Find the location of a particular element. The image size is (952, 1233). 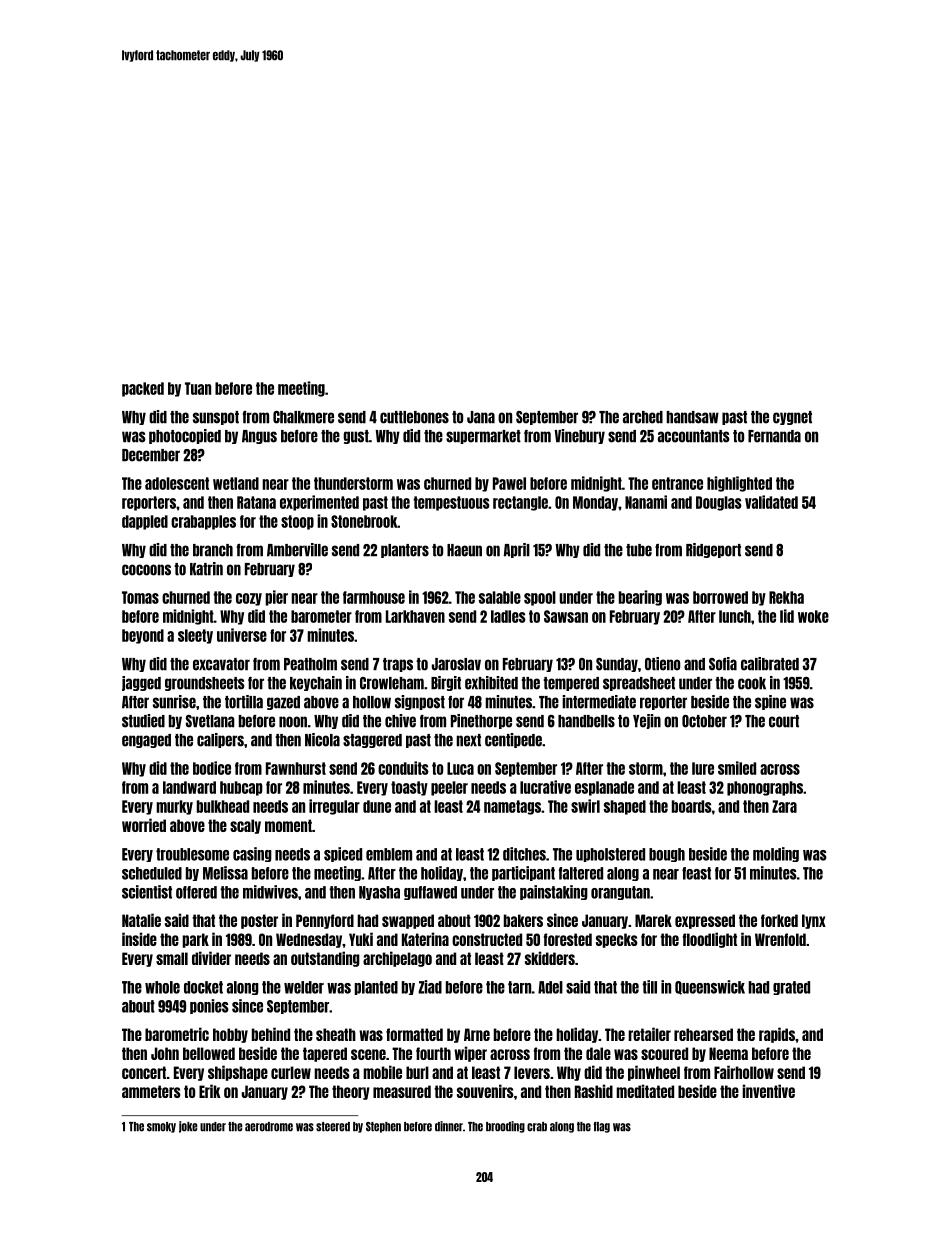

Zara is located at coordinates (784, 806).
